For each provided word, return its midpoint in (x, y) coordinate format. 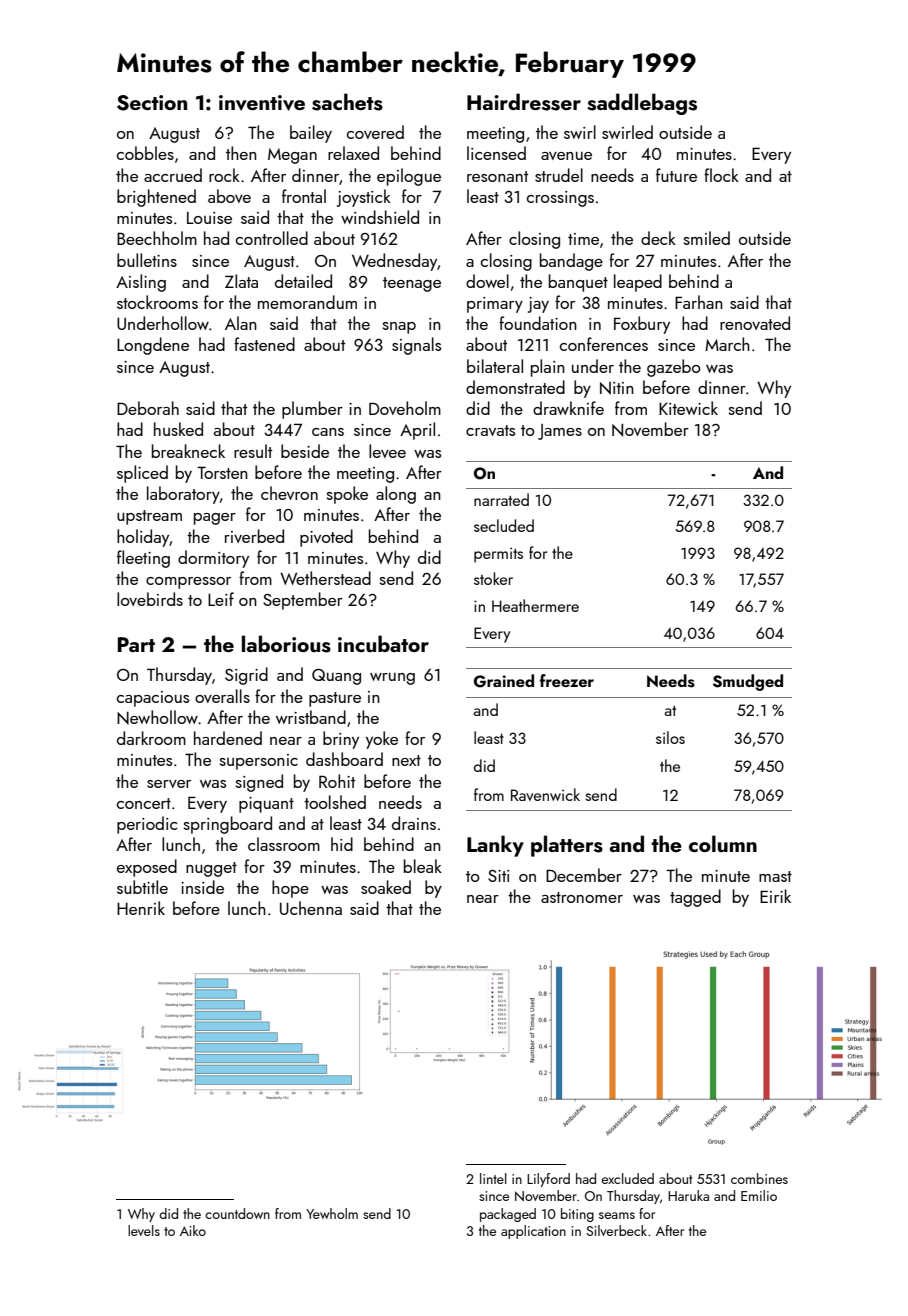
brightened (156, 198)
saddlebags (642, 104)
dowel (487, 281)
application (533, 1232)
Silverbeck (616, 1230)
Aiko (193, 1230)
